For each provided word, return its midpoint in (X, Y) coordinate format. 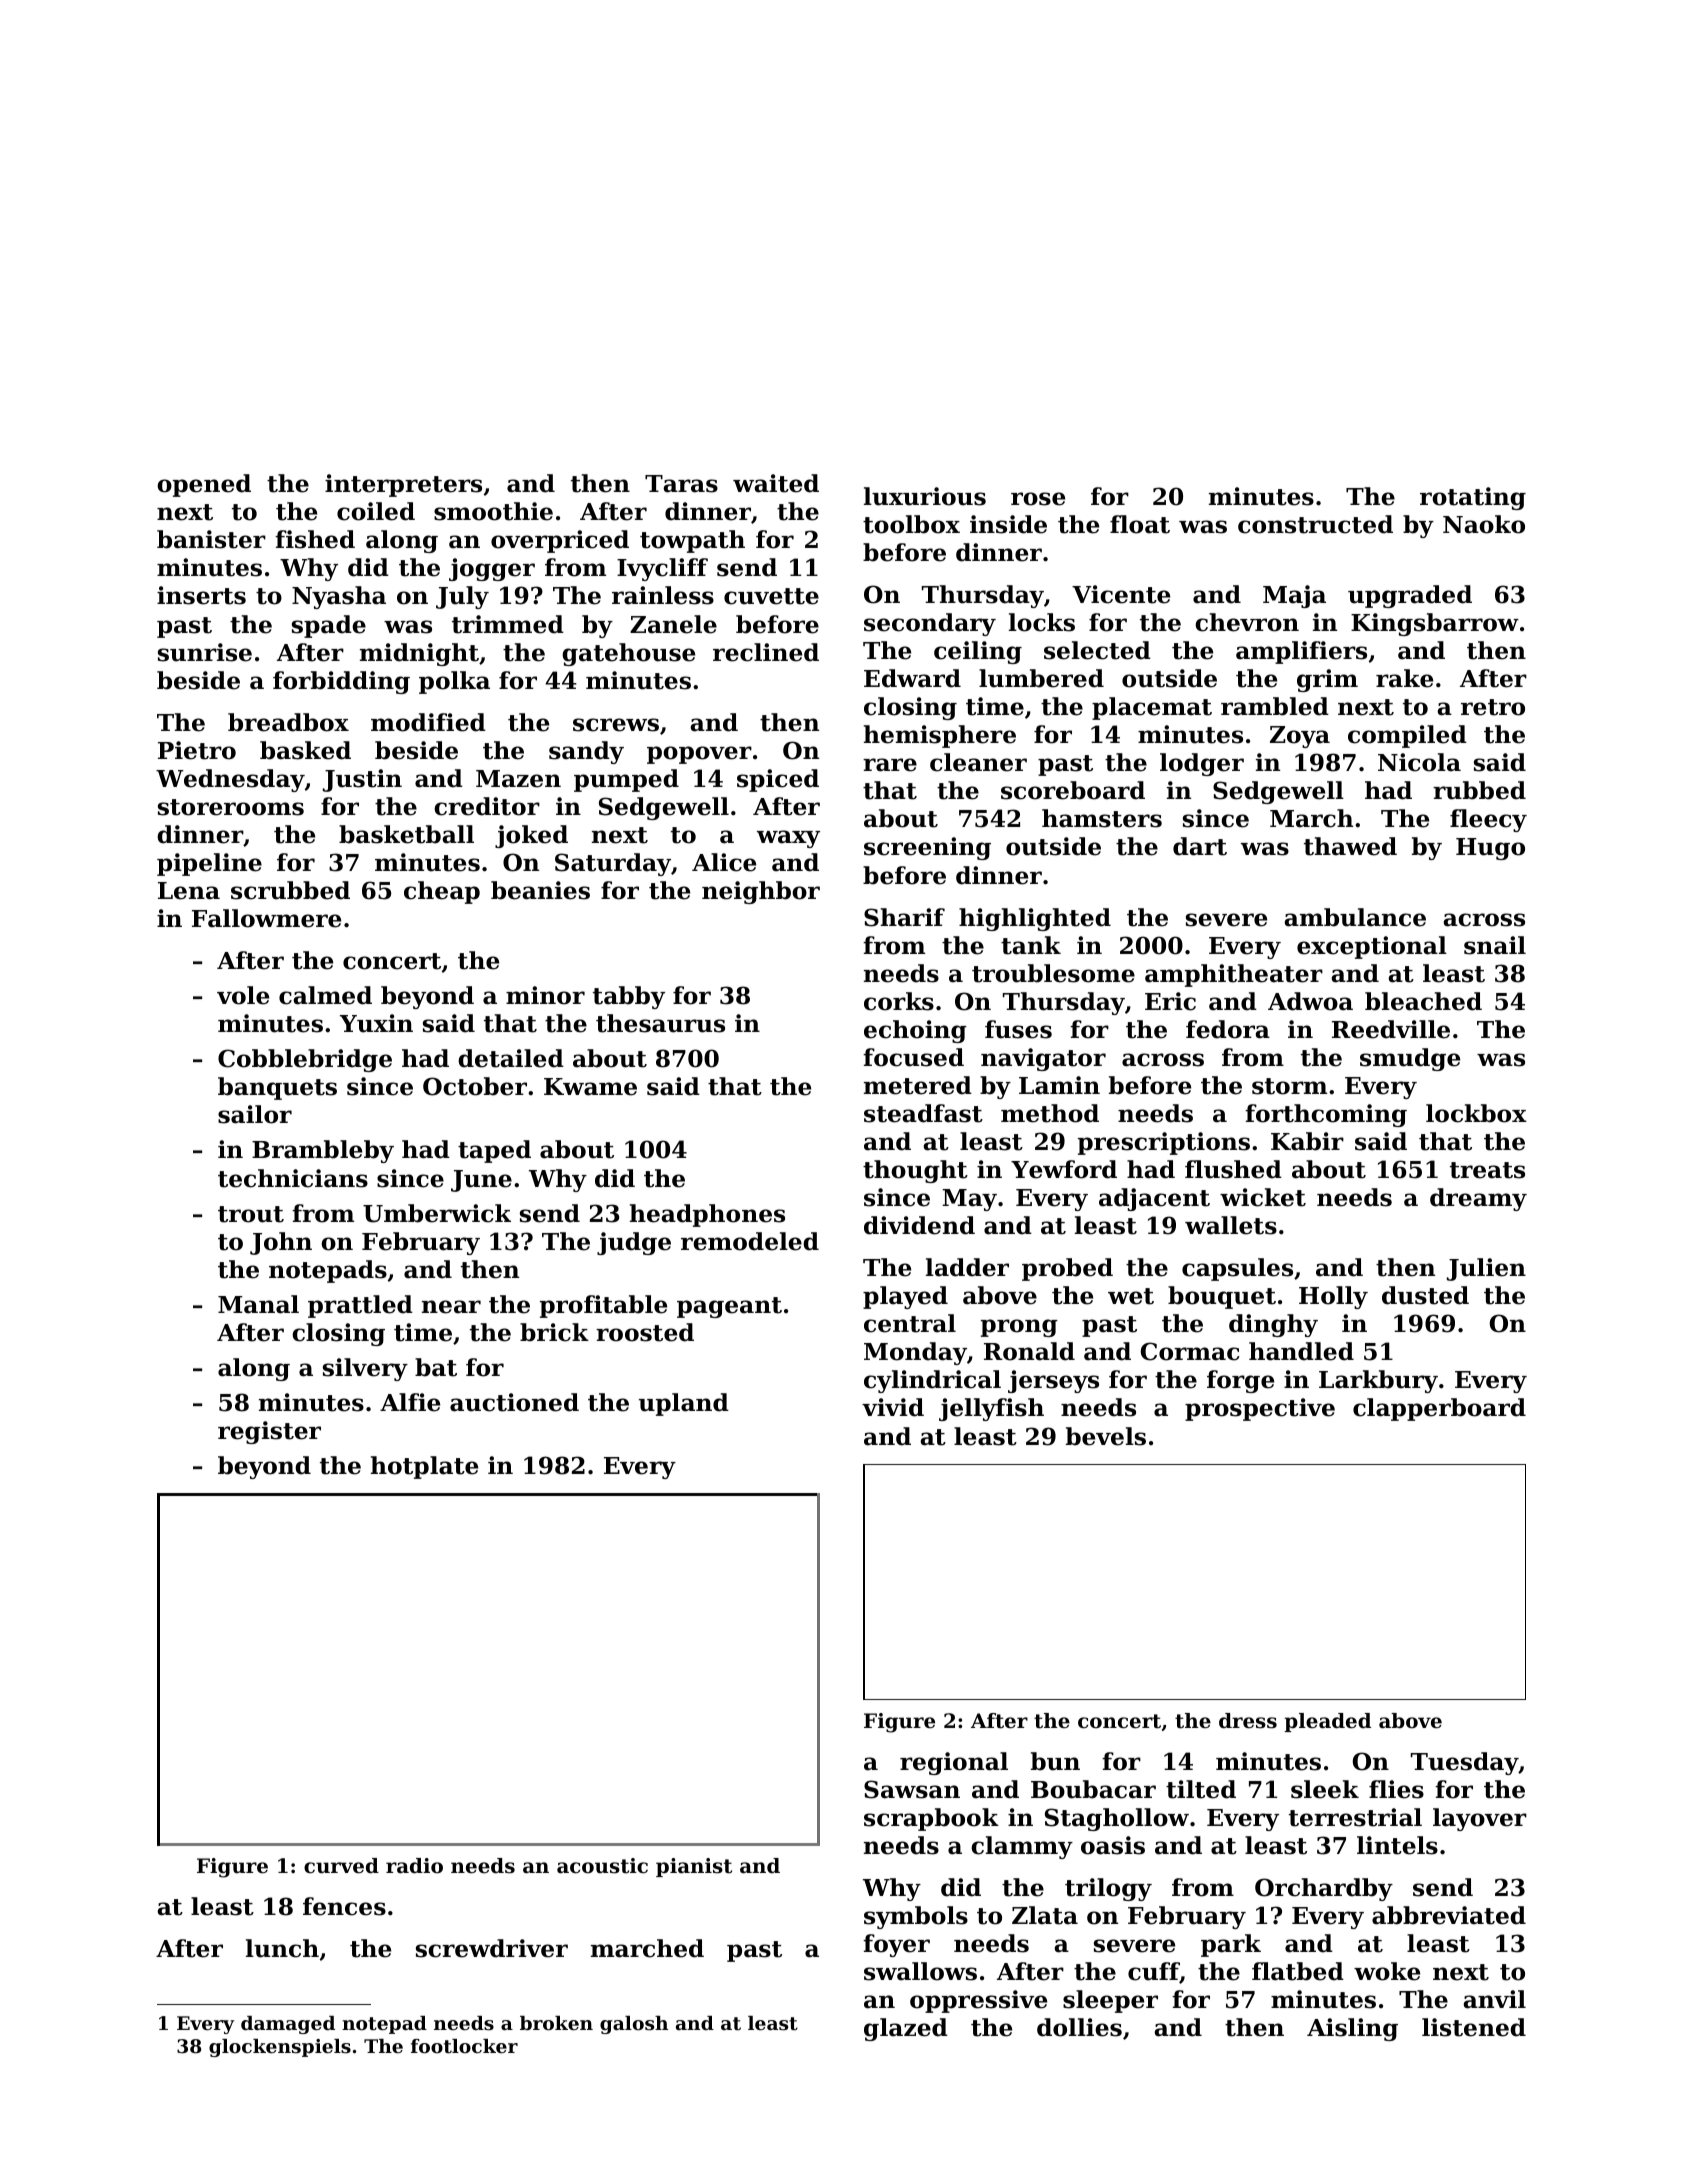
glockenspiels (280, 2048)
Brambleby (323, 1151)
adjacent (1154, 1199)
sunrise (205, 652)
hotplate (424, 1467)
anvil (1494, 1999)
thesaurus (660, 1023)
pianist (694, 1867)
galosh (634, 2025)
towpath (692, 541)
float (1140, 524)
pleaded (1327, 1722)
